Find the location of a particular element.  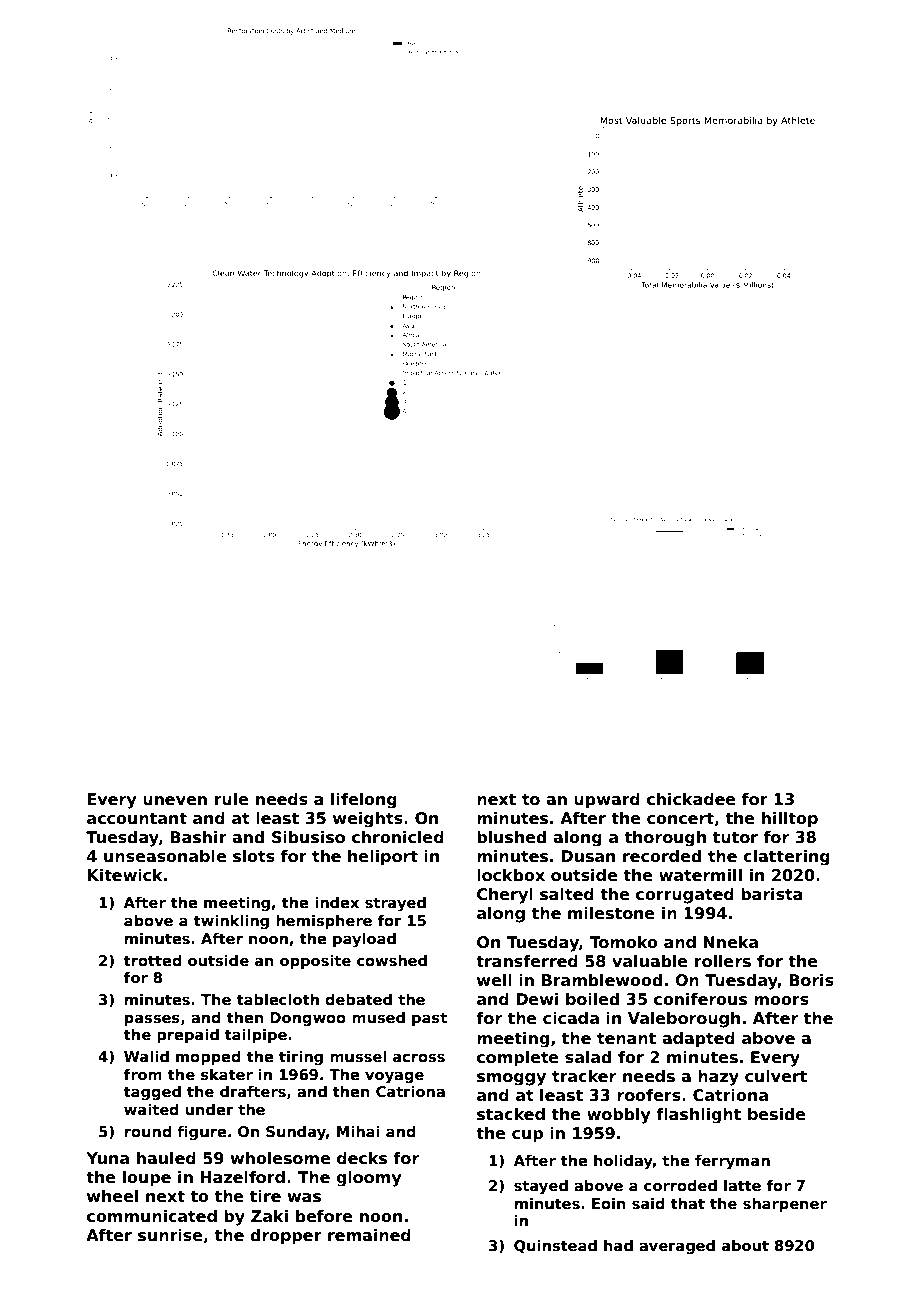

sunrise is located at coordinates (170, 1235).
